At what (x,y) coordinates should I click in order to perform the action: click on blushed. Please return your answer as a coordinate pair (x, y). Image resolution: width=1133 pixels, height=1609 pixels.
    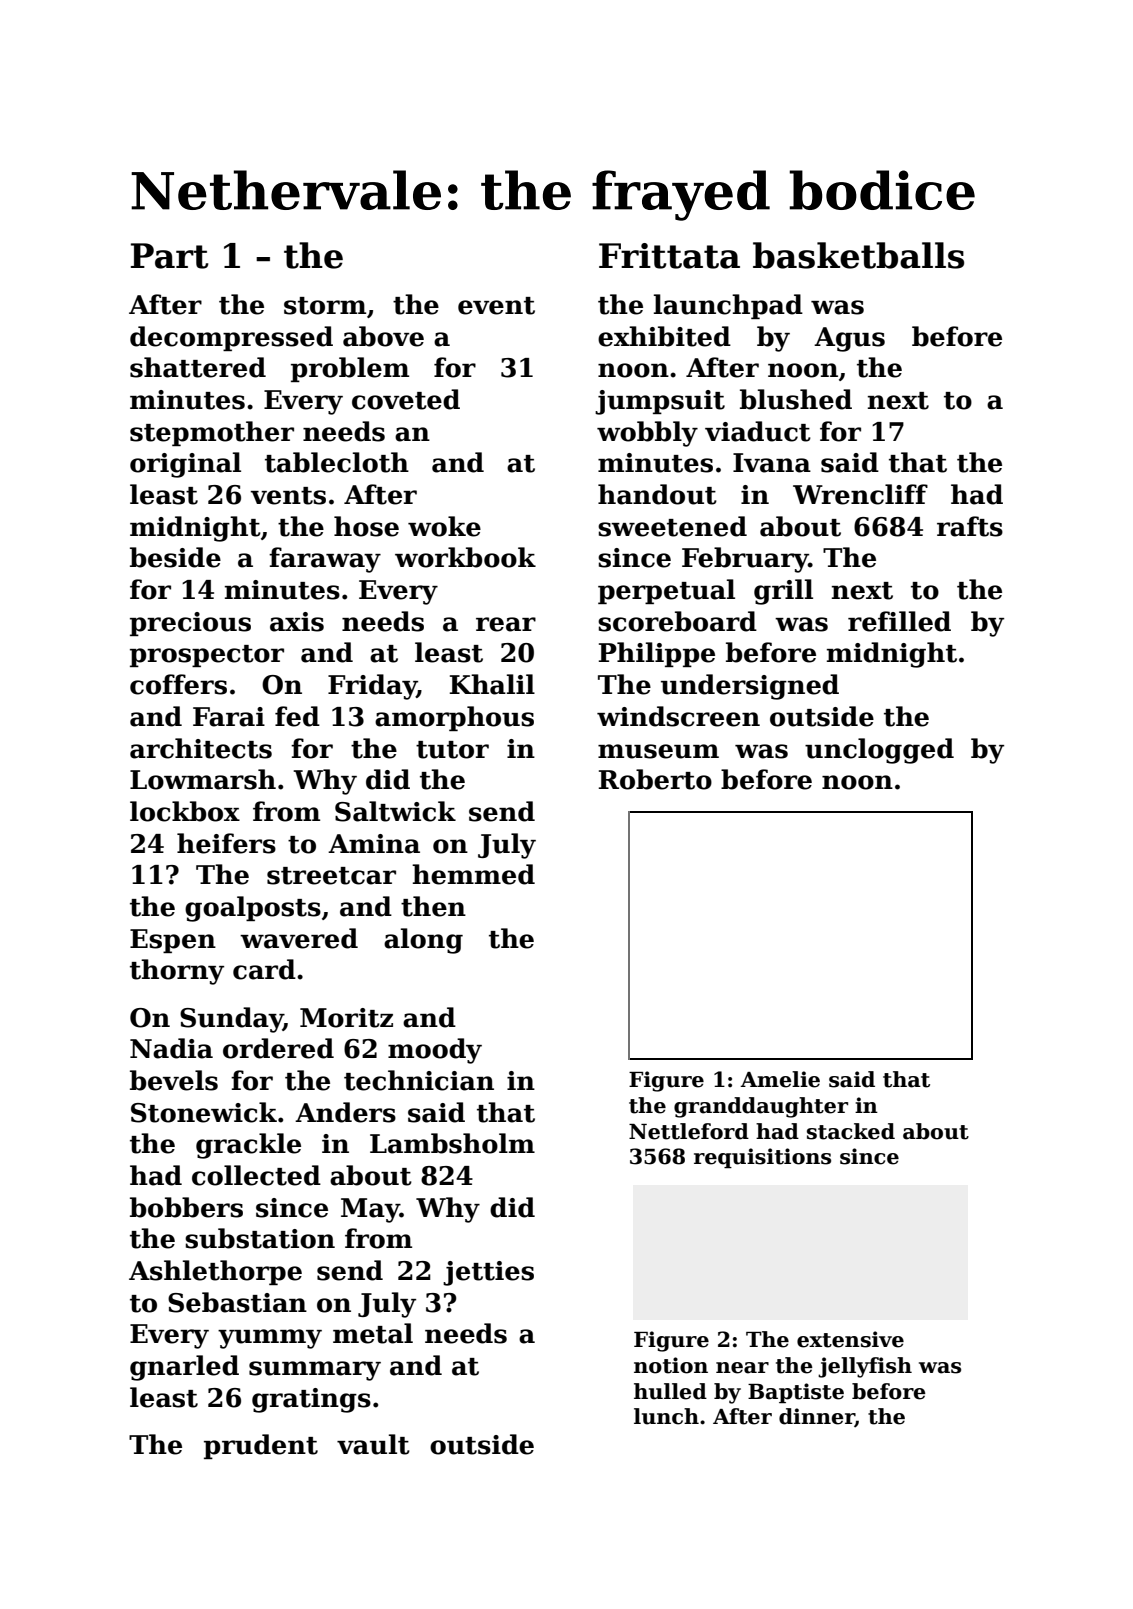
    Looking at the image, I should click on (796, 399).
